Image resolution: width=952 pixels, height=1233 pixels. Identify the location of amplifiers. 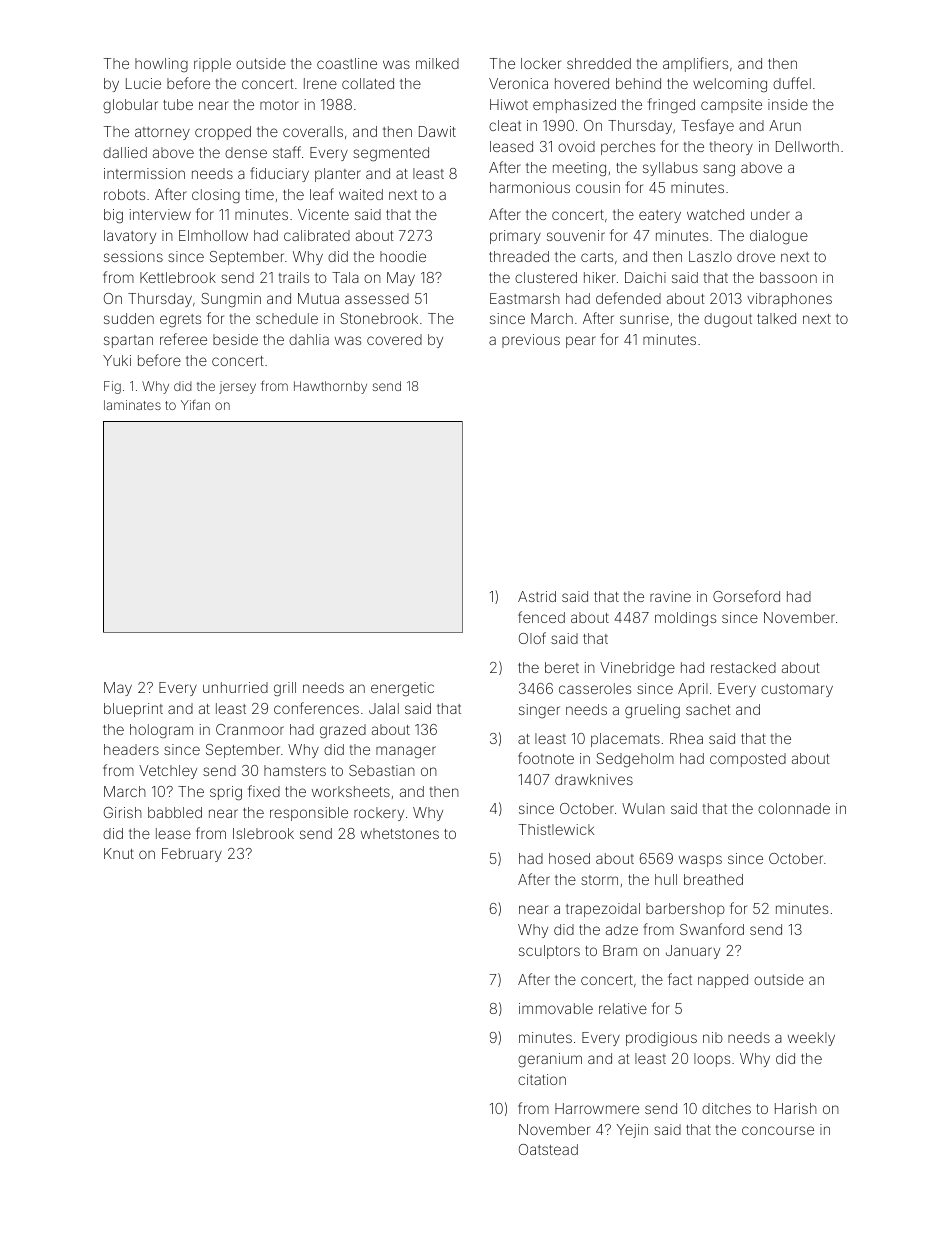
(695, 64).
